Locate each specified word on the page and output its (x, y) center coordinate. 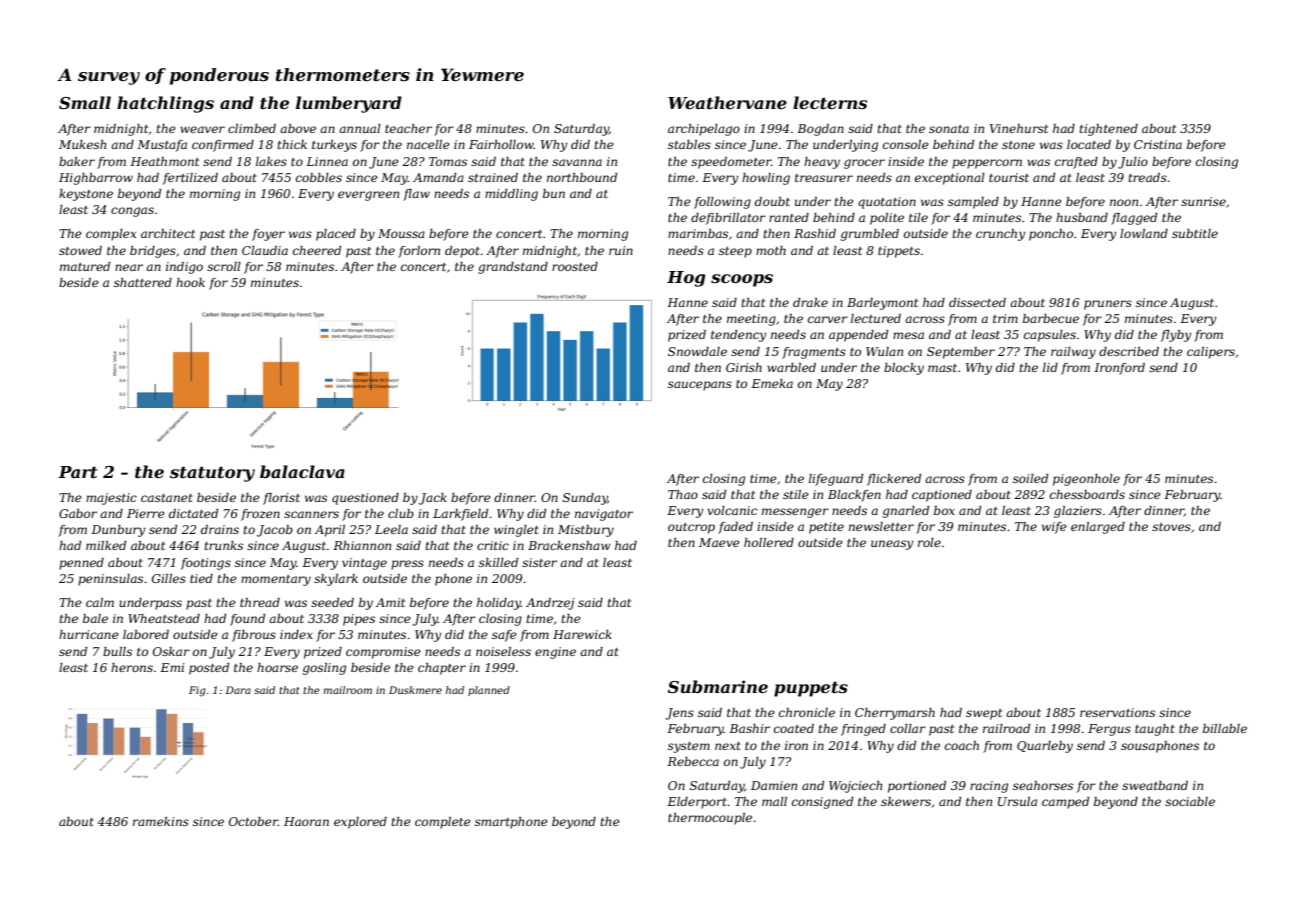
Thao (683, 494)
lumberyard (349, 104)
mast (942, 368)
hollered (769, 542)
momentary (276, 580)
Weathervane (727, 102)
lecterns (830, 102)
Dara (238, 690)
